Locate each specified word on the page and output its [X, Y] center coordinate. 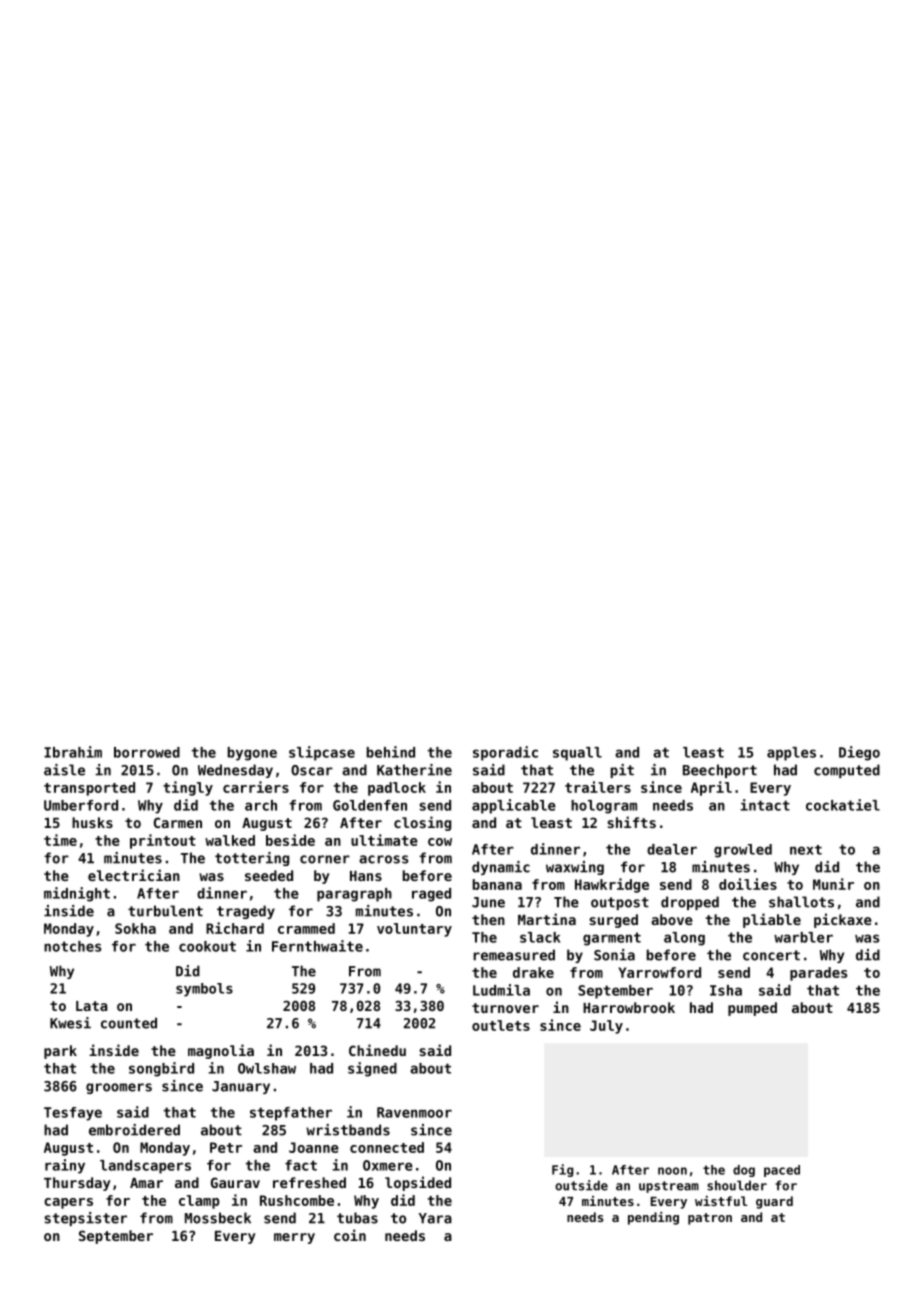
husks [92, 822]
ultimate [384, 840]
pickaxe [843, 920]
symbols [204, 990]
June [488, 902]
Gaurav [235, 1182]
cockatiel [843, 805]
